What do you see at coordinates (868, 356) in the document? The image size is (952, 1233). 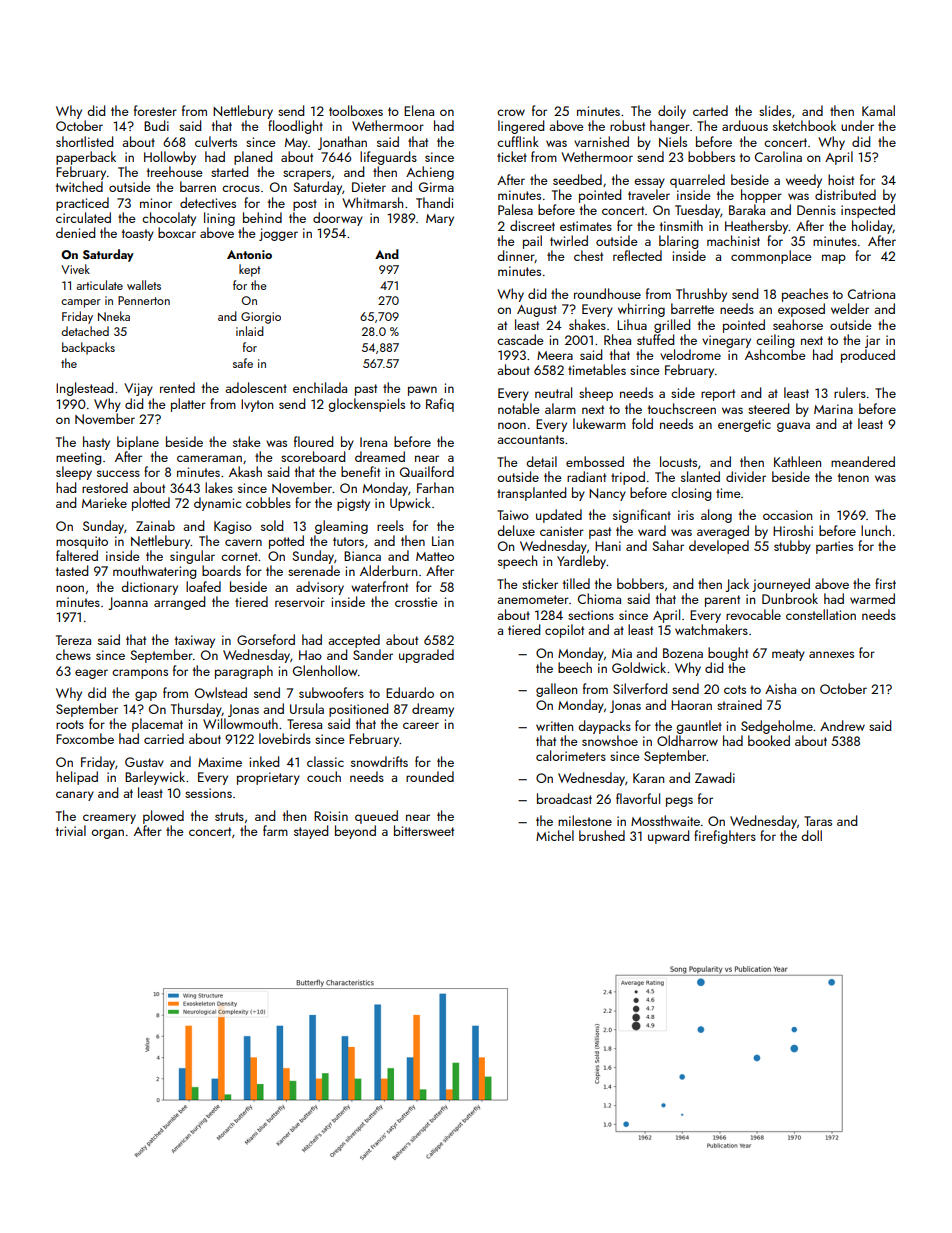 I see `produced` at bounding box center [868, 356].
